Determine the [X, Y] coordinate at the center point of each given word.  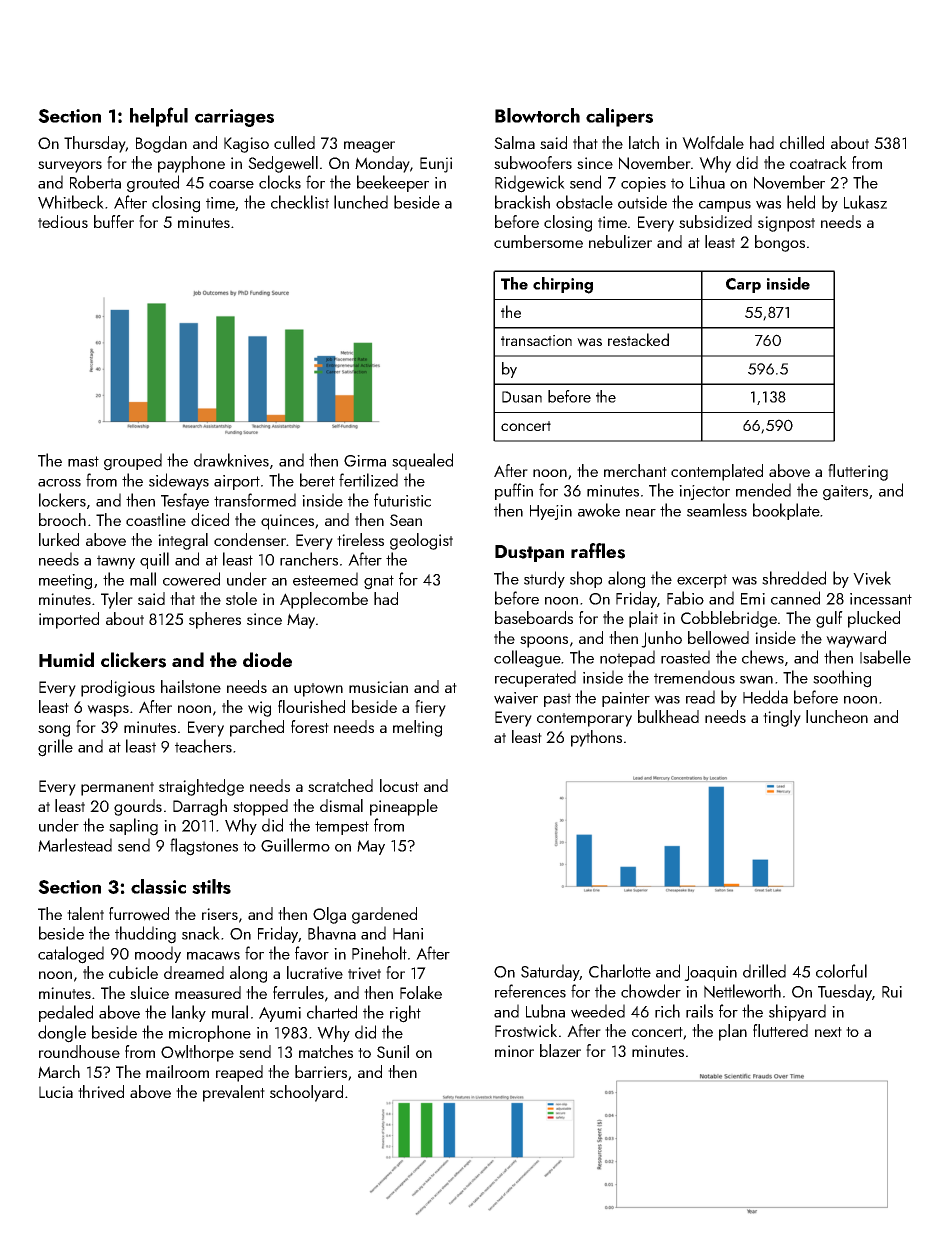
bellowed [718, 638]
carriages [234, 118]
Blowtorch [537, 115]
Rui [892, 992]
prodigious [118, 688]
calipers [619, 117]
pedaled [66, 1013]
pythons [596, 738]
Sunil [393, 1051]
